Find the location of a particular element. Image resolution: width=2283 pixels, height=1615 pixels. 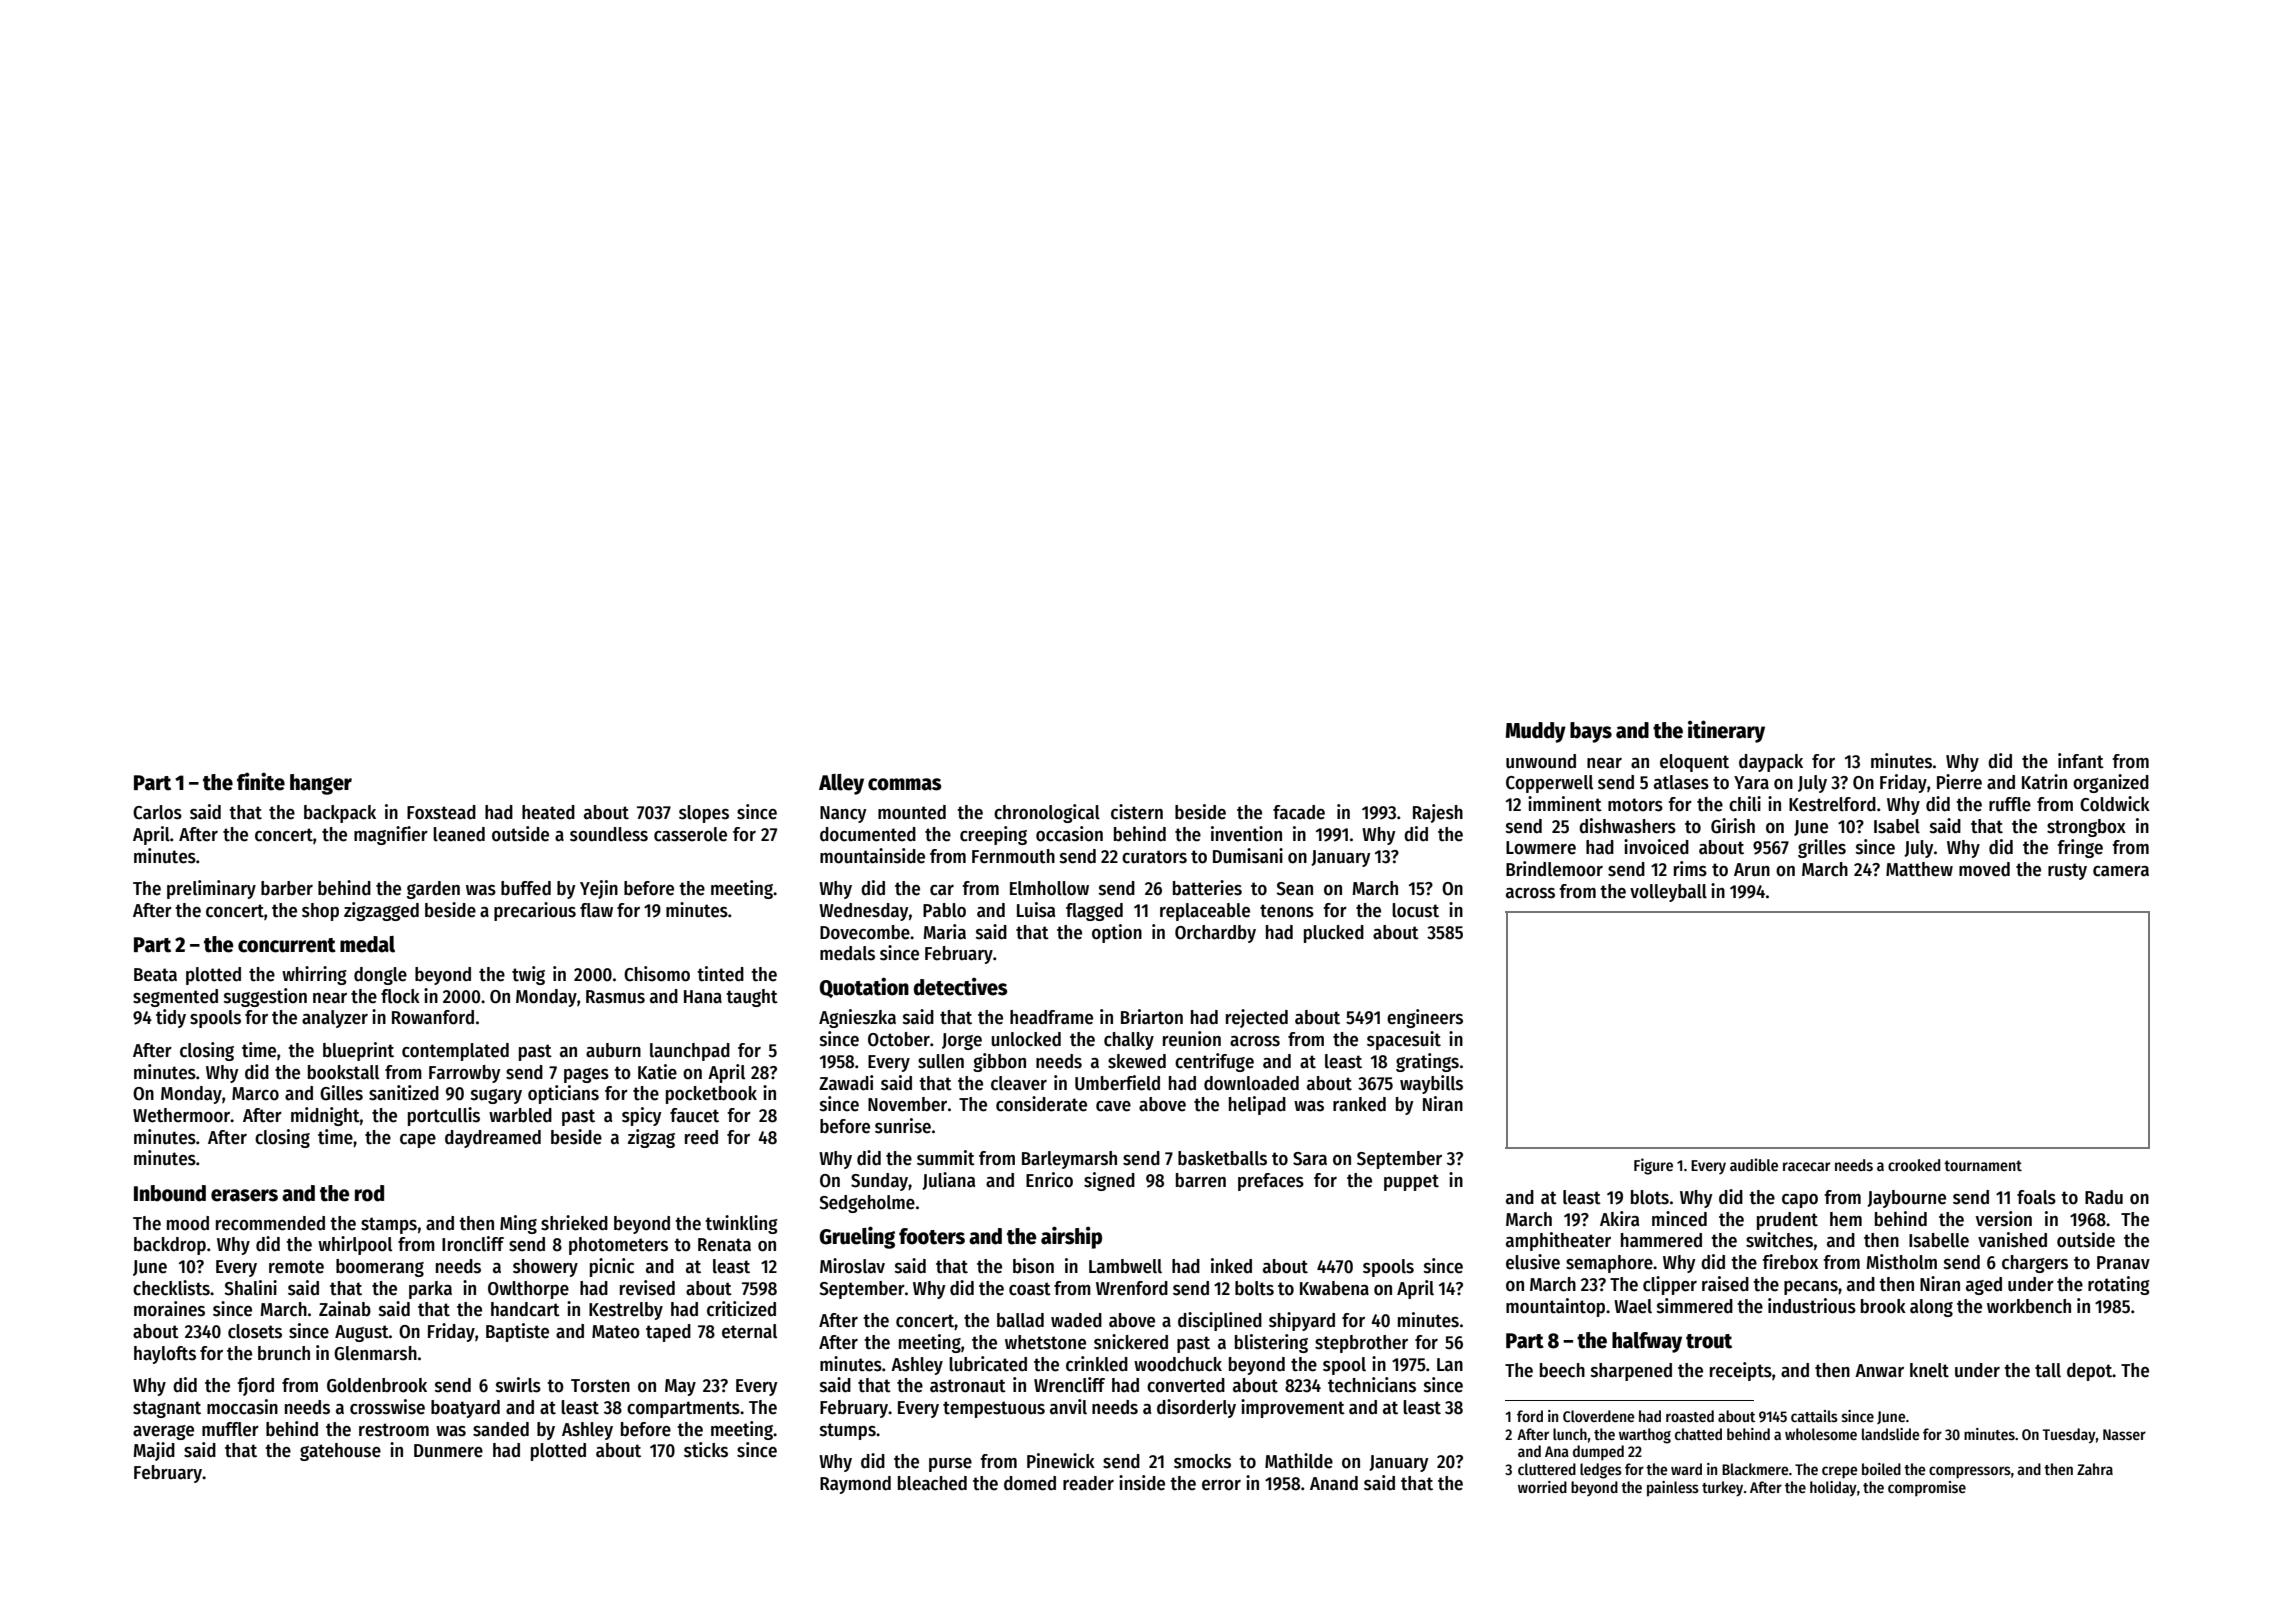

camera is located at coordinates (2121, 871).
